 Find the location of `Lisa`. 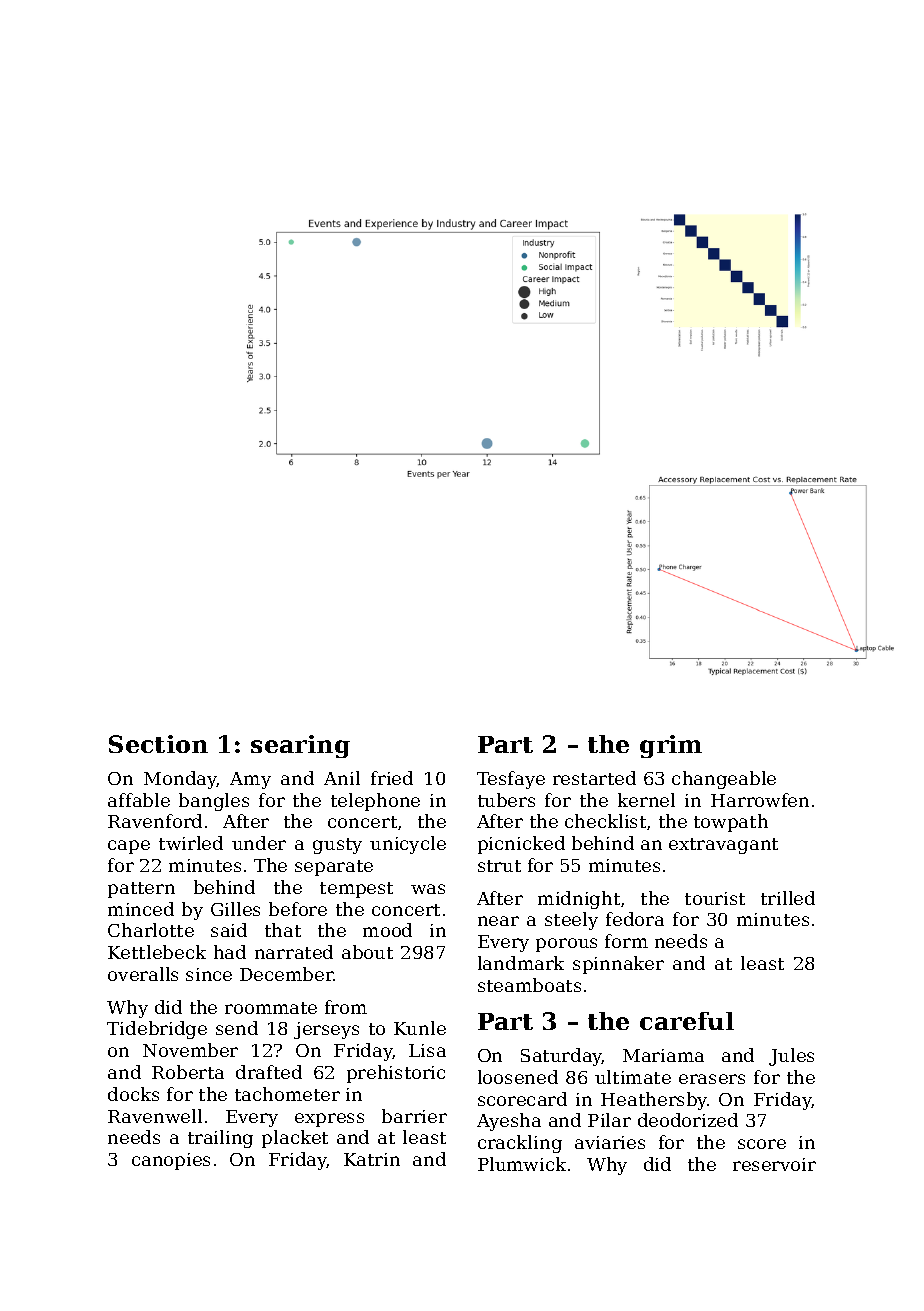

Lisa is located at coordinates (427, 1050).
